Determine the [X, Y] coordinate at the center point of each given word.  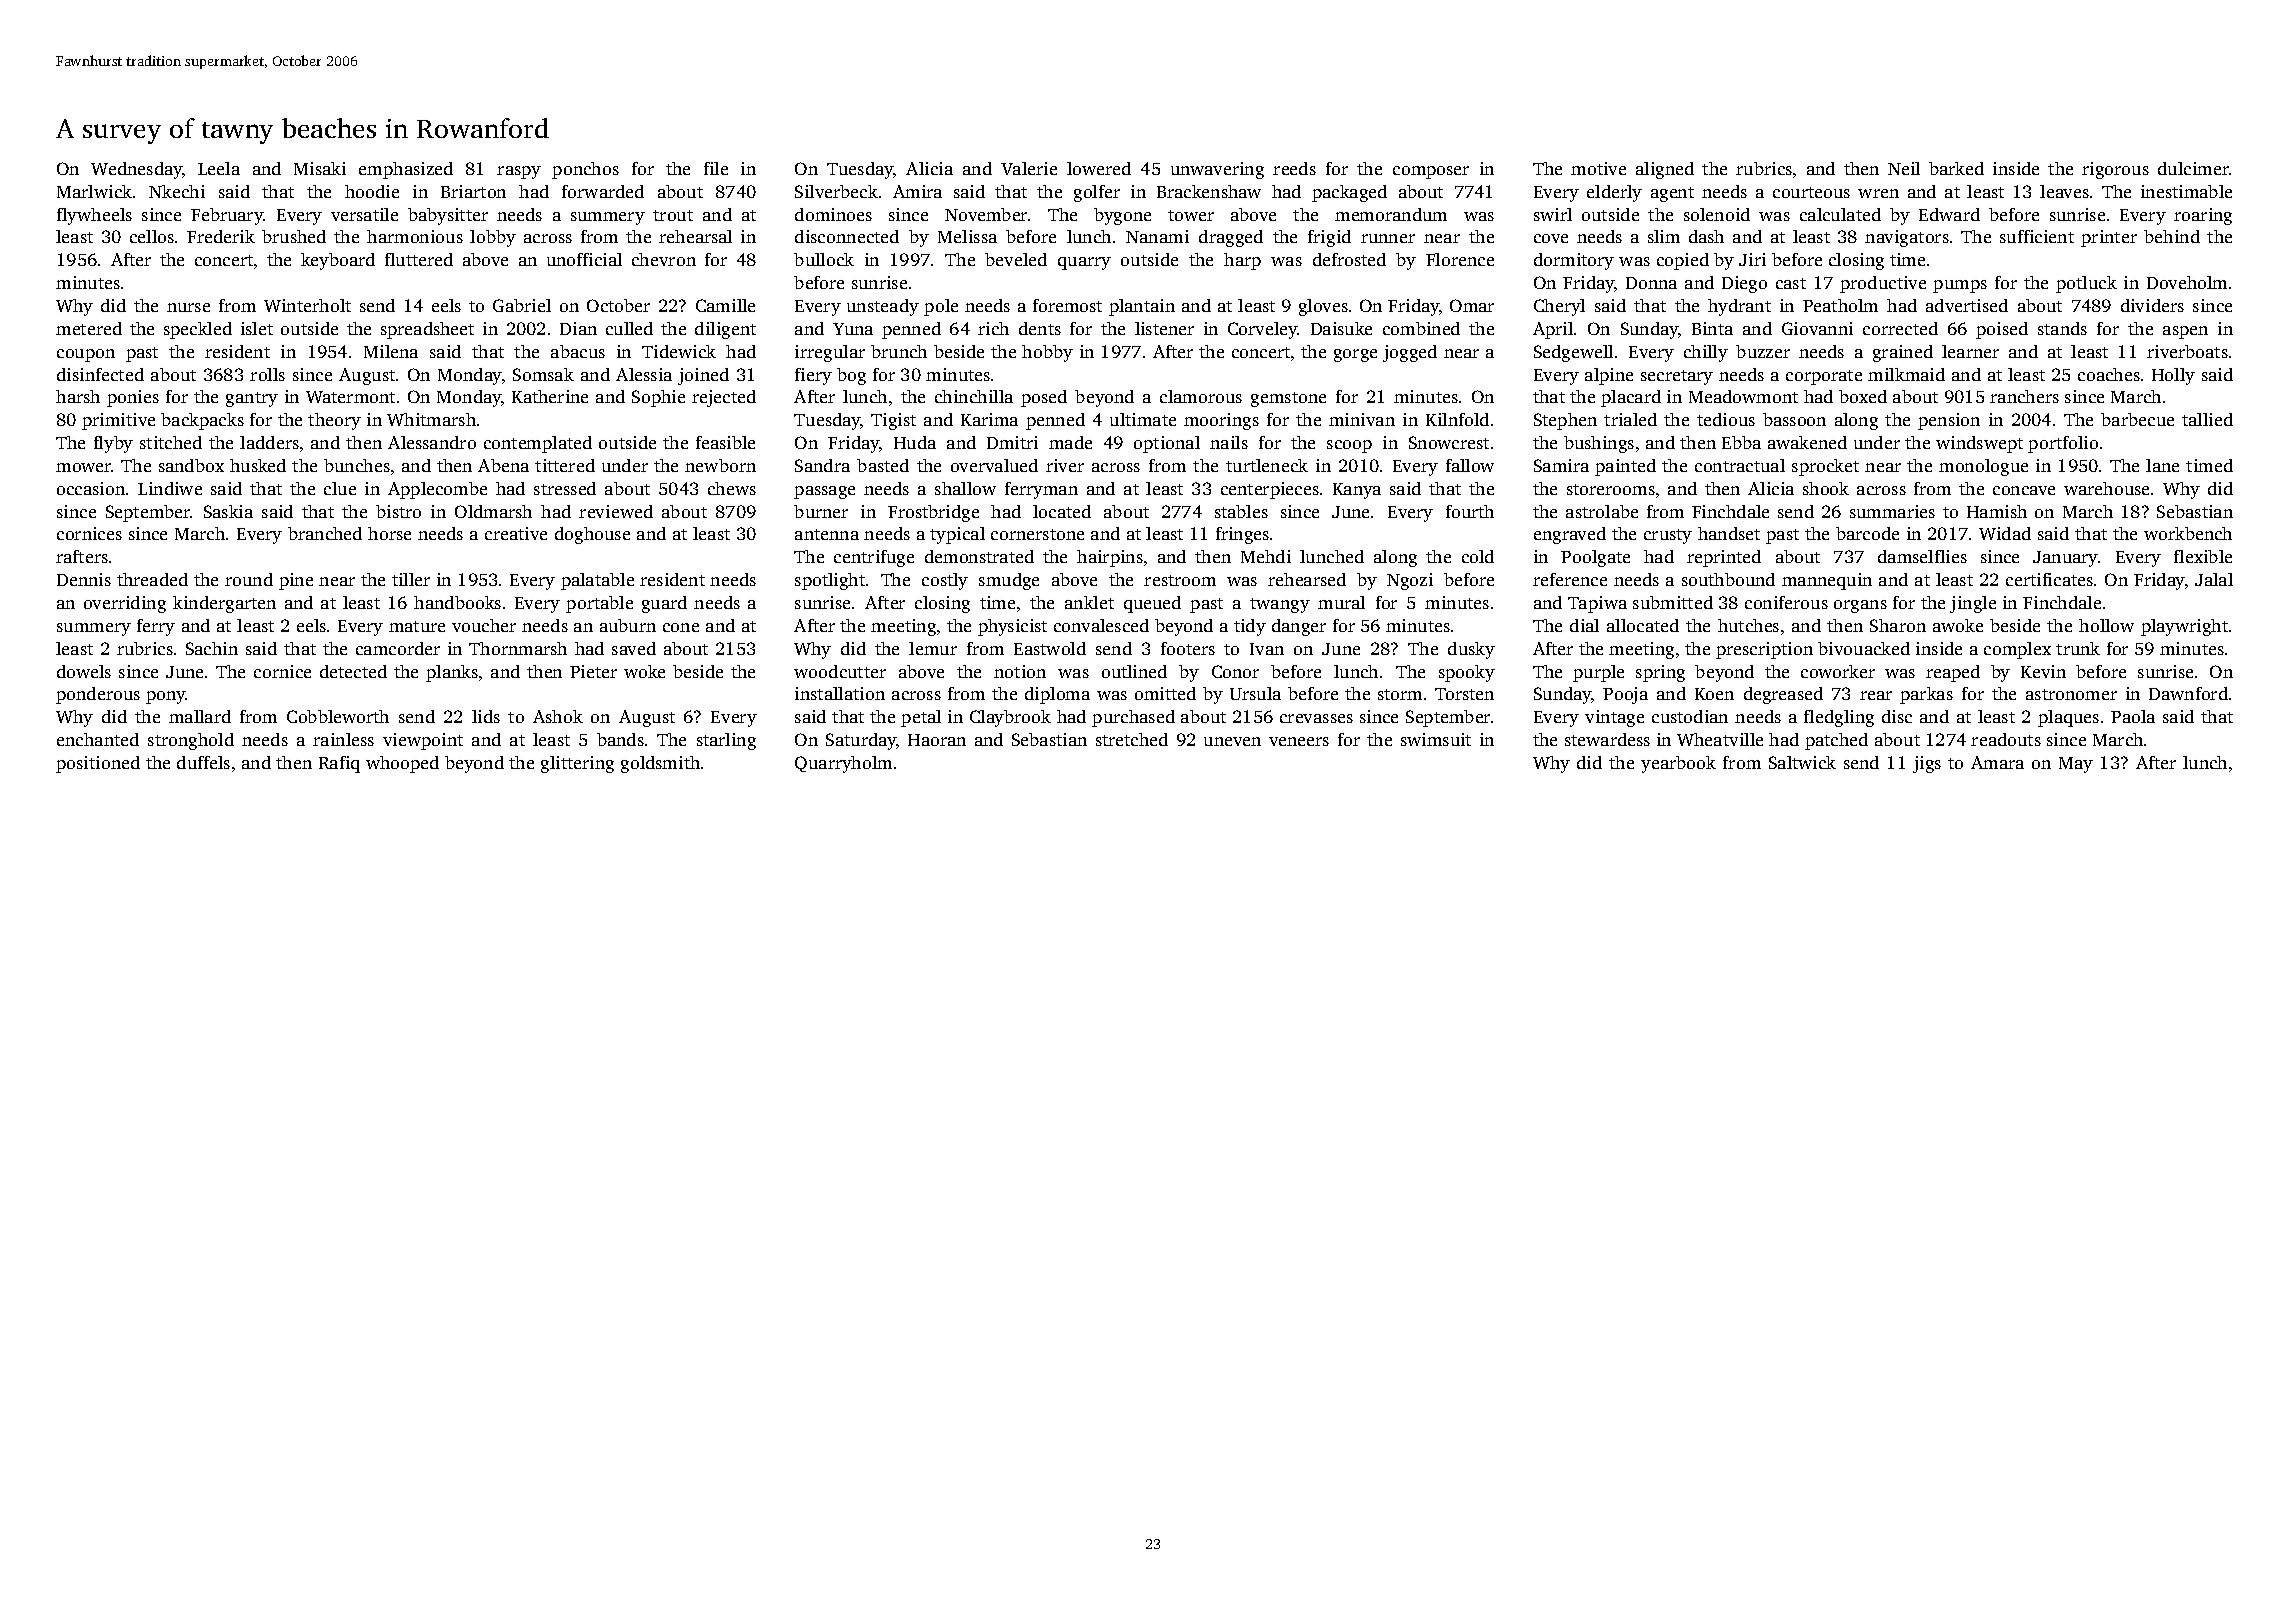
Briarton [473, 191]
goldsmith [660, 764]
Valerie [1029, 168]
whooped [402, 764]
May [2076, 765]
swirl [1553, 214]
